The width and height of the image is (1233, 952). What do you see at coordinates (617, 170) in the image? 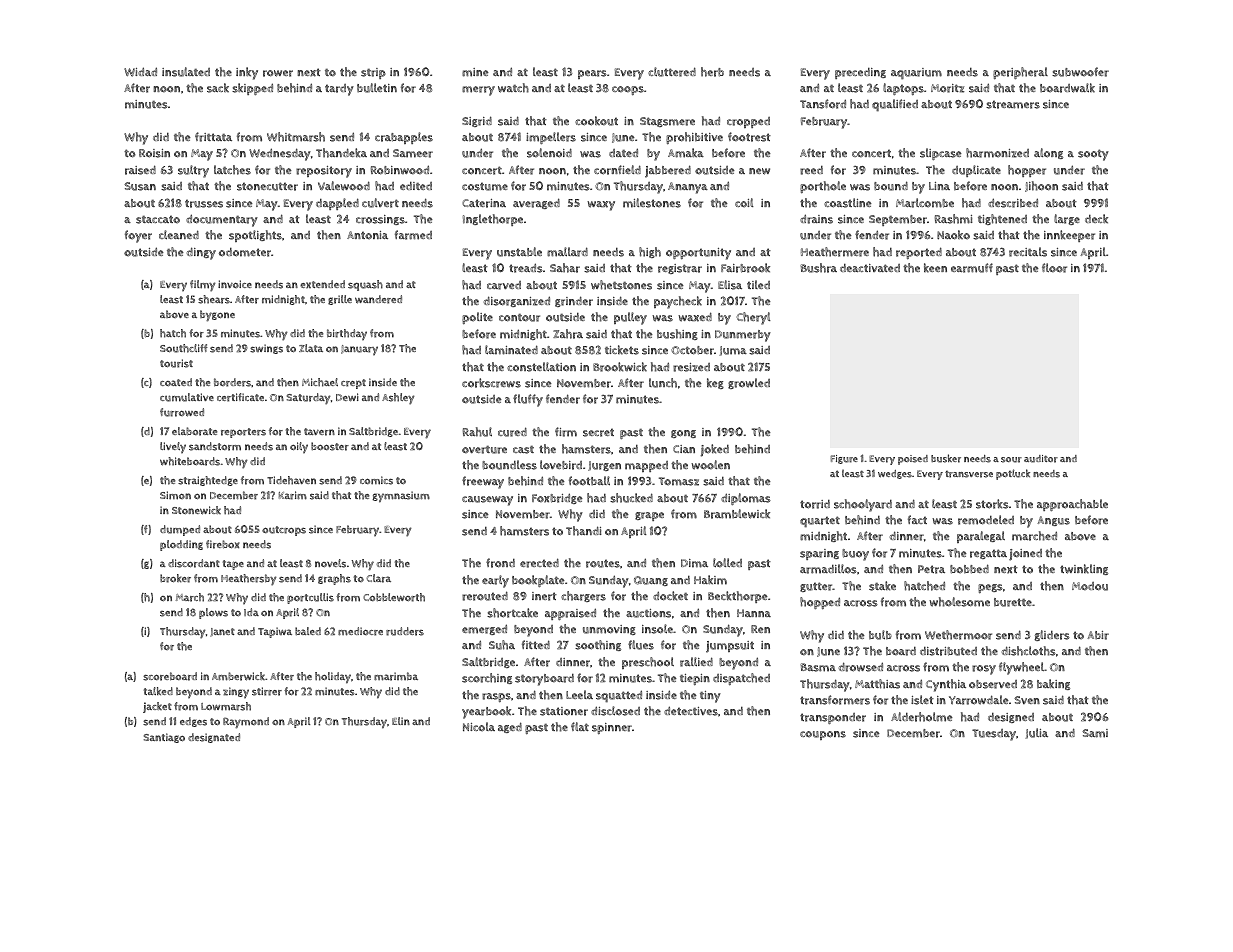
I see `cornfield` at bounding box center [617, 170].
